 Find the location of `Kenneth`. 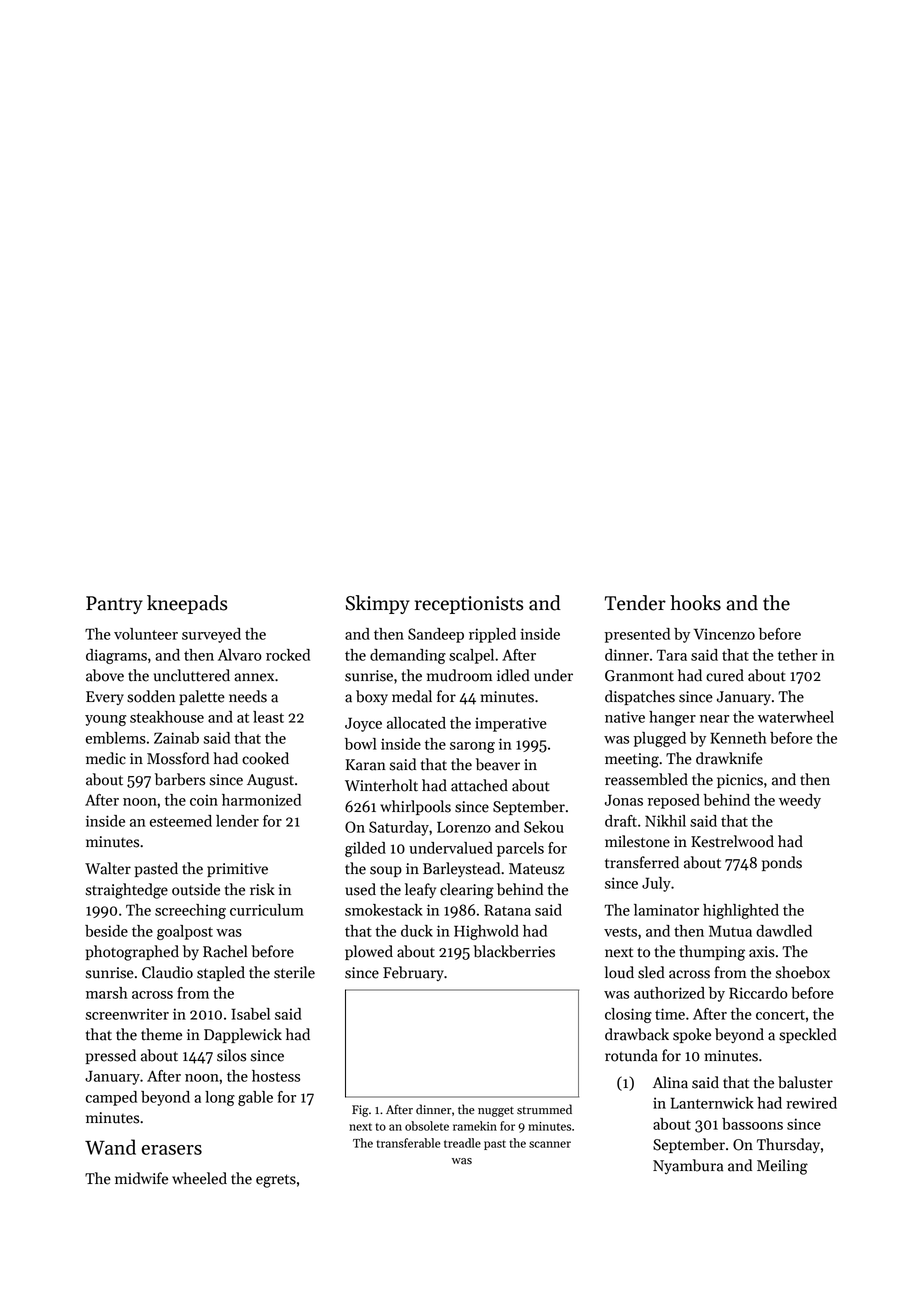

Kenneth is located at coordinates (738, 738).
